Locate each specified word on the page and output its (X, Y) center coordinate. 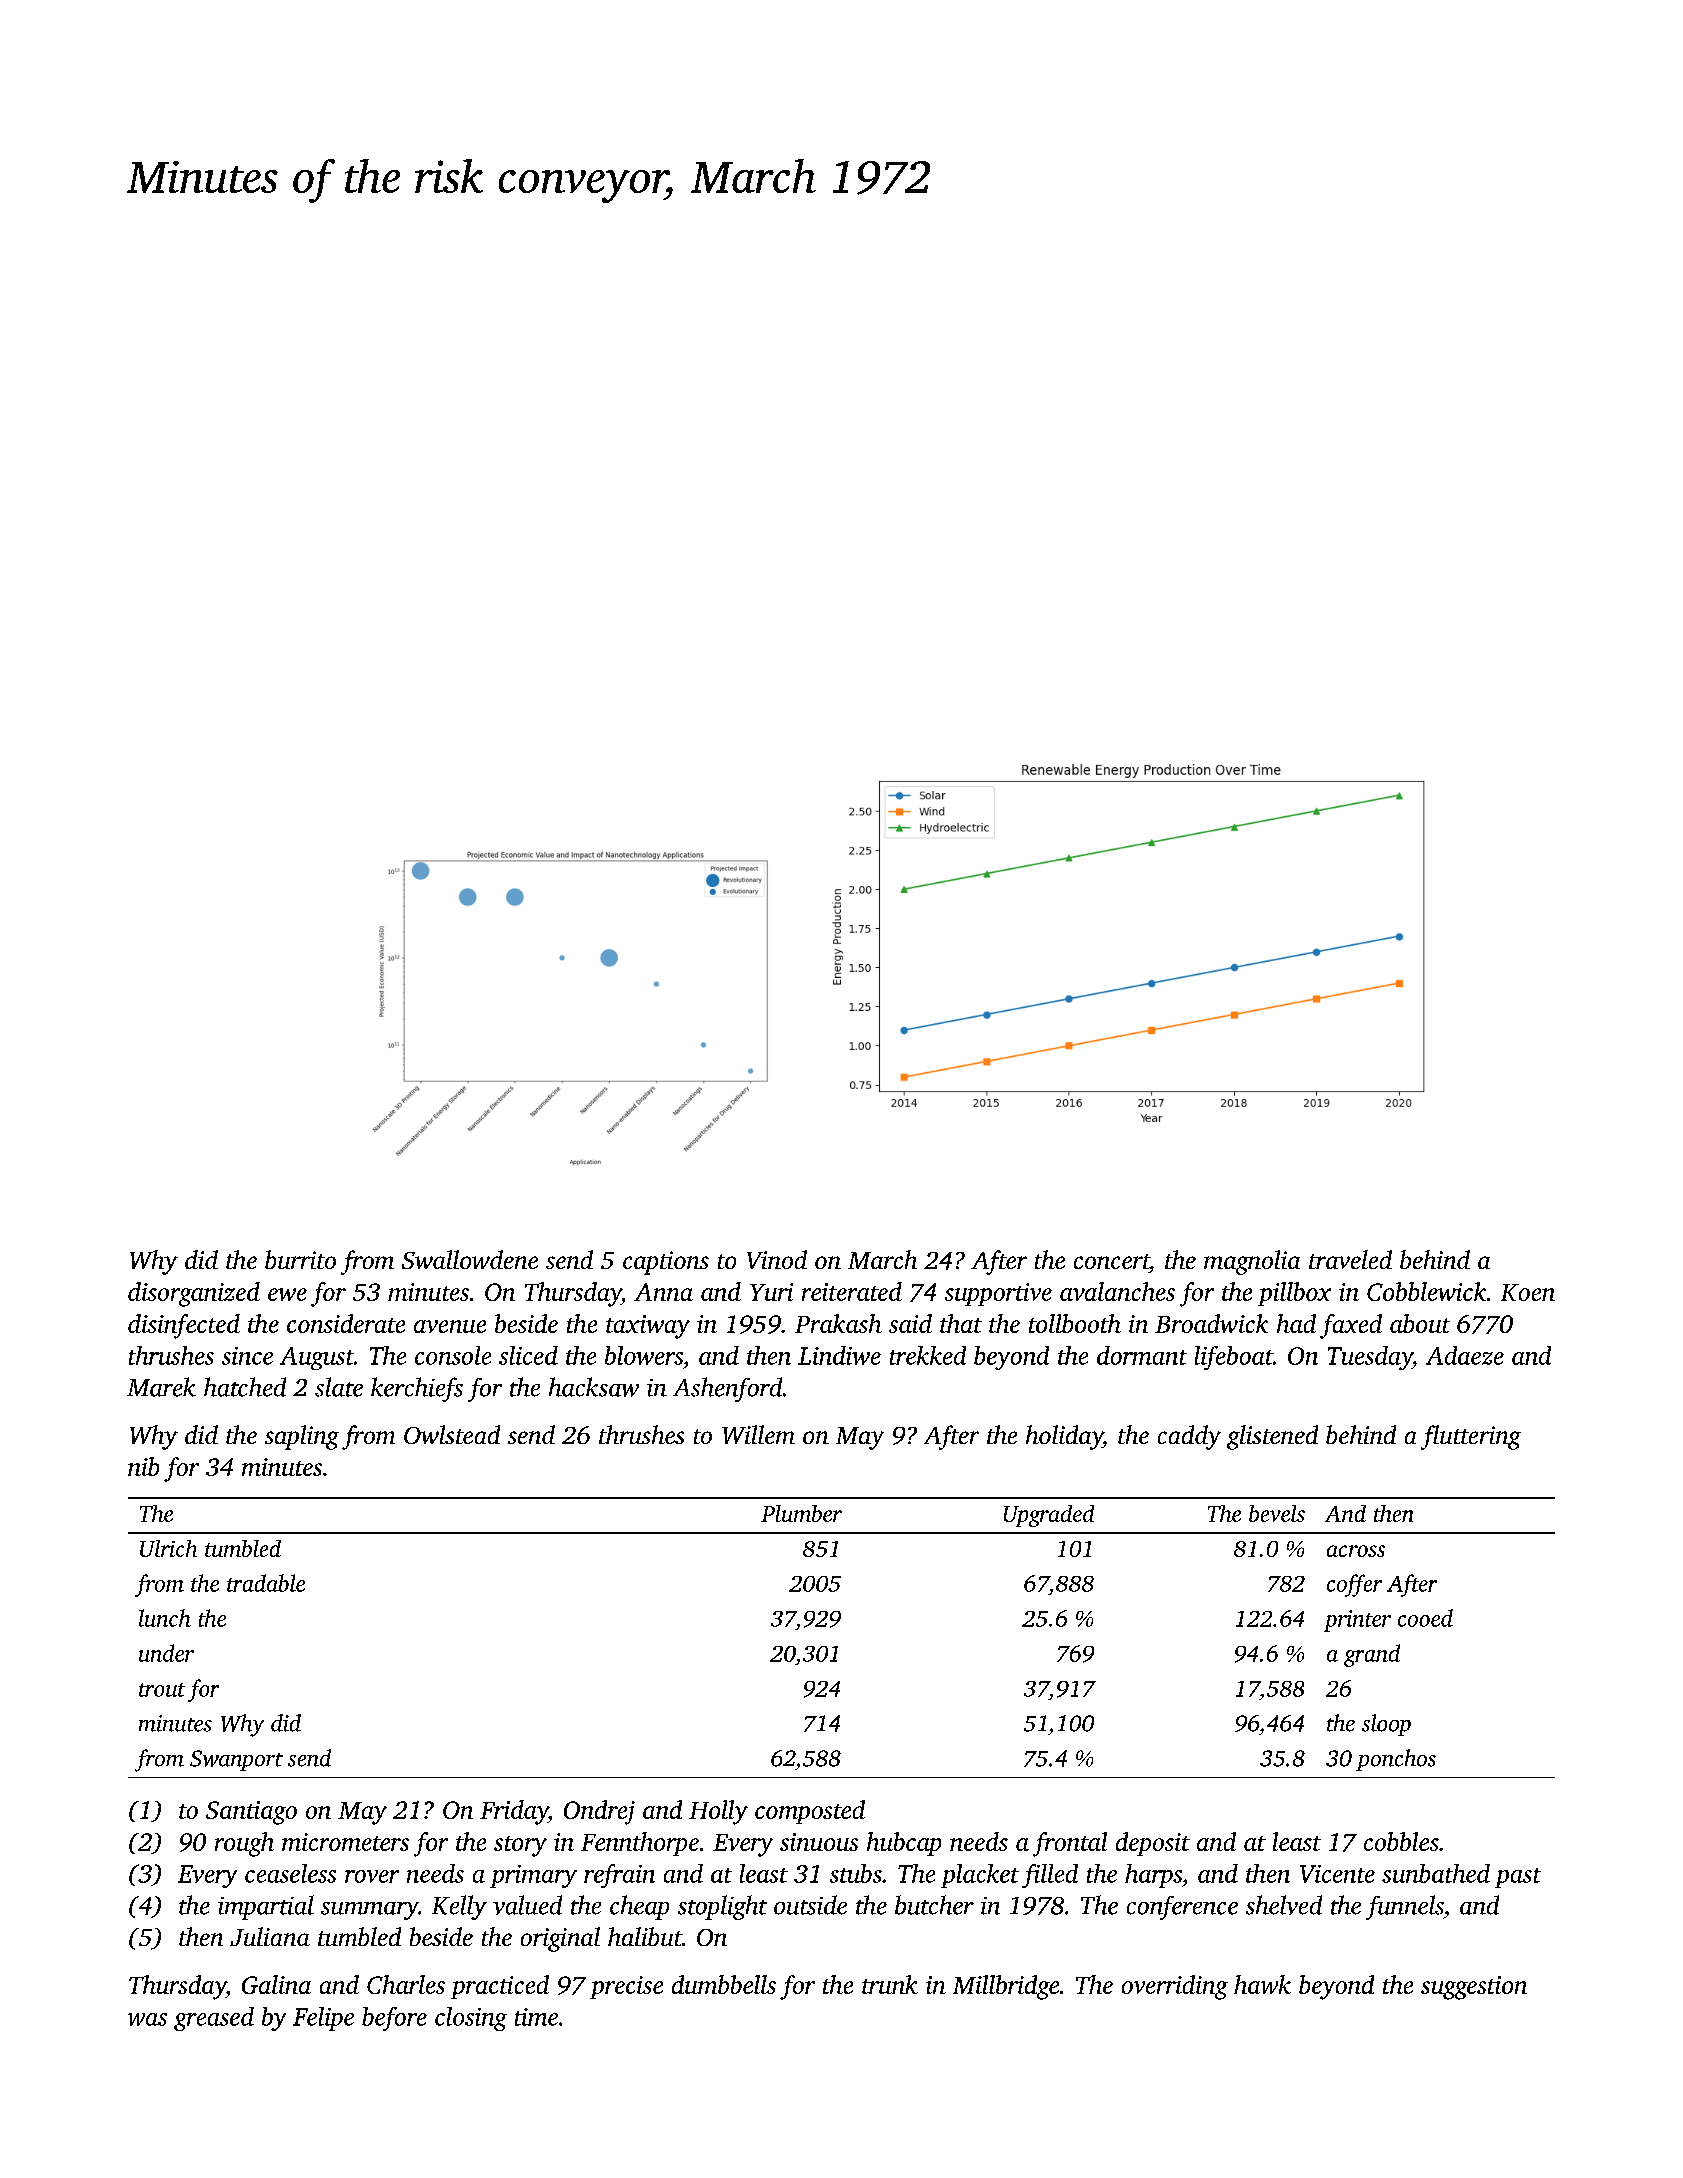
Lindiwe (839, 1355)
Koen (1528, 1292)
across (1356, 1551)
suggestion (1474, 1988)
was (147, 2019)
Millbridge (1006, 1987)
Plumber (801, 1513)
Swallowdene (470, 1259)
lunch (165, 1618)
